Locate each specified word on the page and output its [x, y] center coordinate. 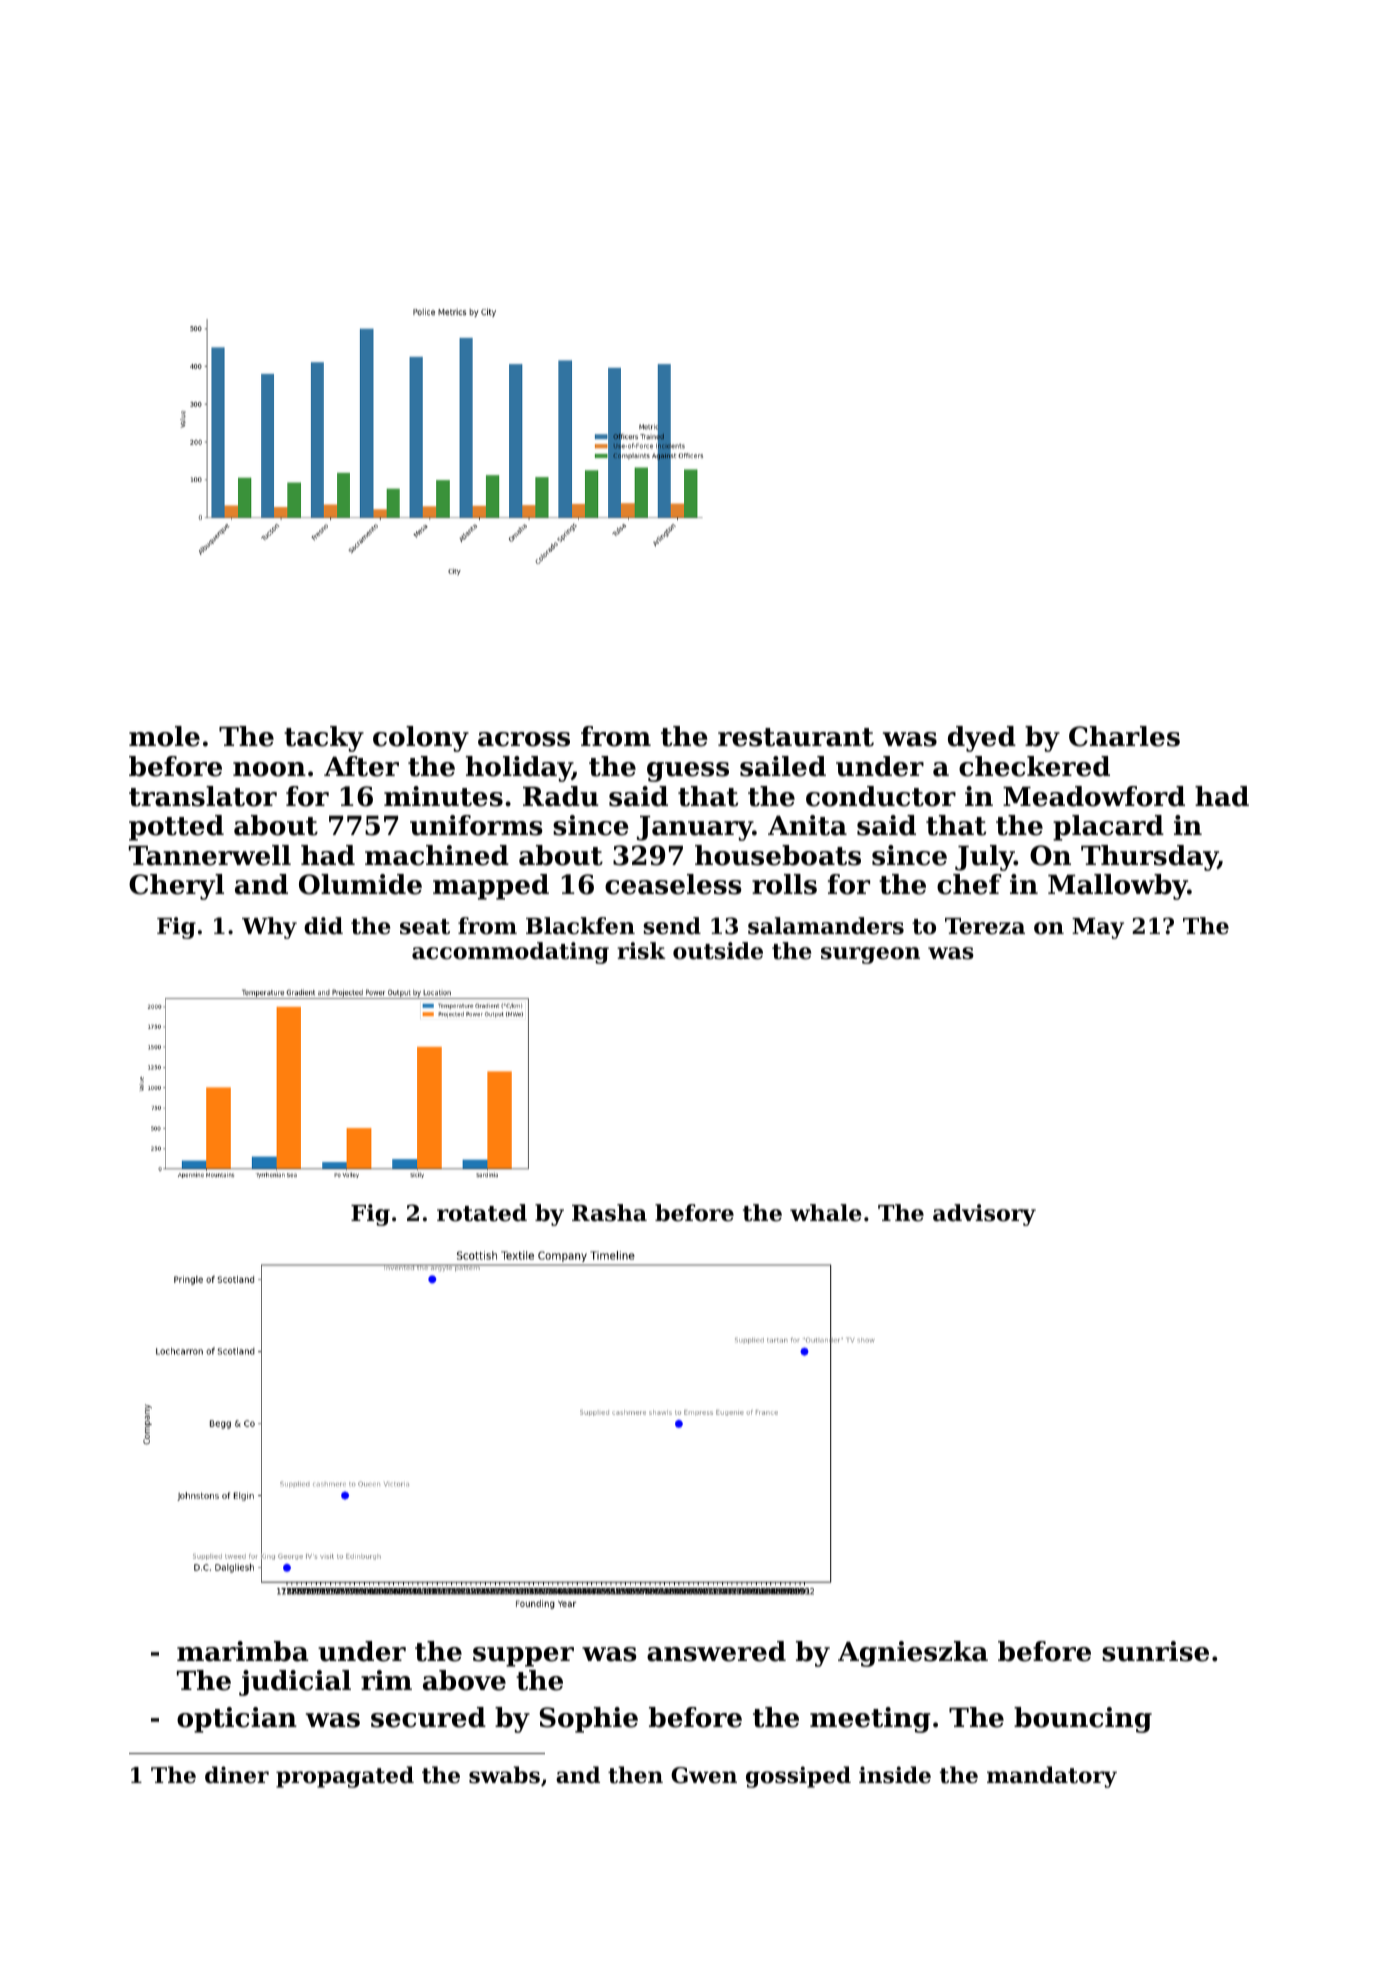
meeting [870, 1720]
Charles [1124, 736]
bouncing [1083, 1720]
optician [237, 1720]
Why [269, 928]
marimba [243, 1651]
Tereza [985, 926]
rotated [482, 1213]
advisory [984, 1215]
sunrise [1155, 1651]
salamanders [826, 926]
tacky [324, 739]
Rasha [609, 1213]
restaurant [796, 737]
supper [523, 1657]
